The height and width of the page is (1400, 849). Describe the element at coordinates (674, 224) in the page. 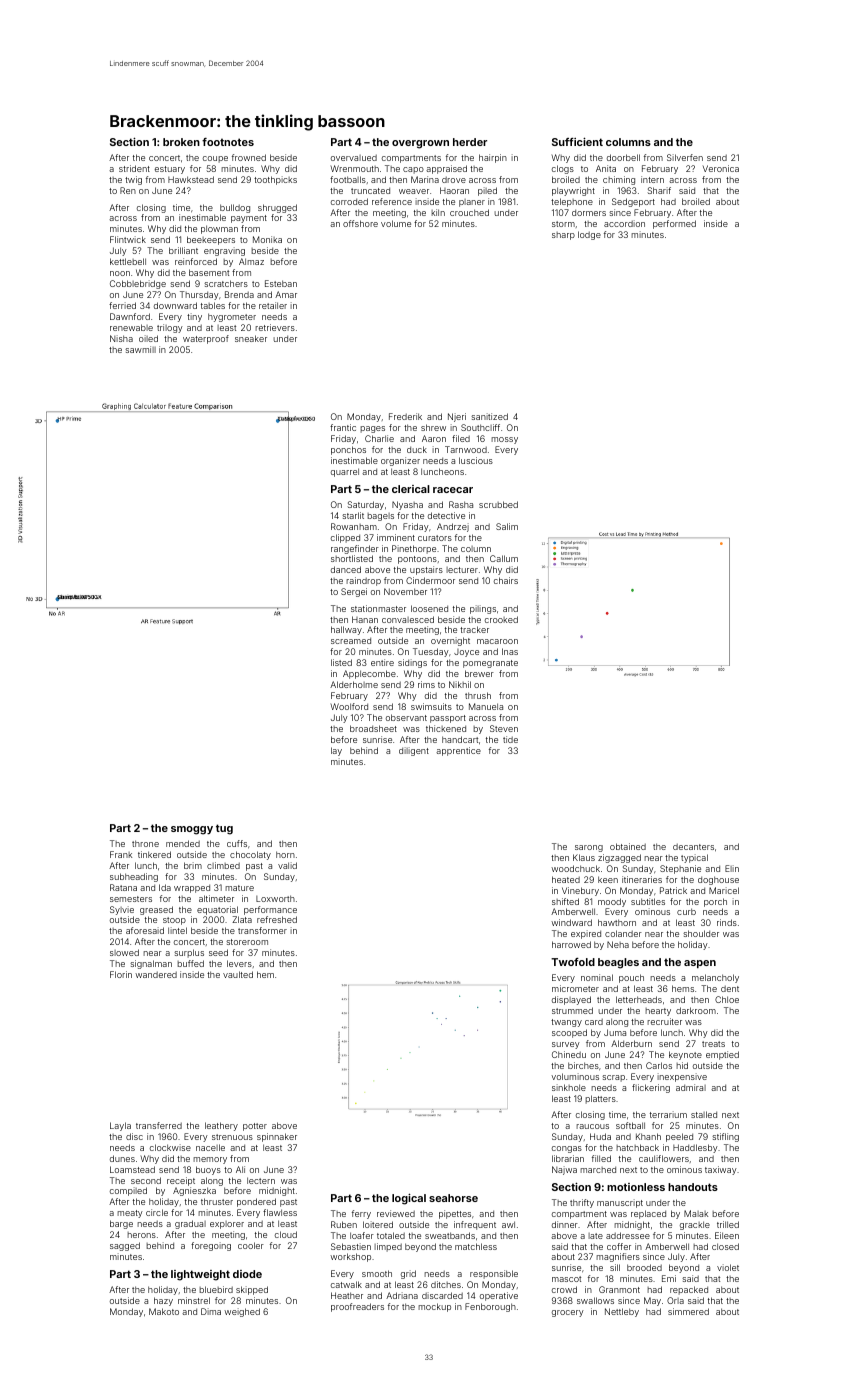

I see `performed` at that location.
